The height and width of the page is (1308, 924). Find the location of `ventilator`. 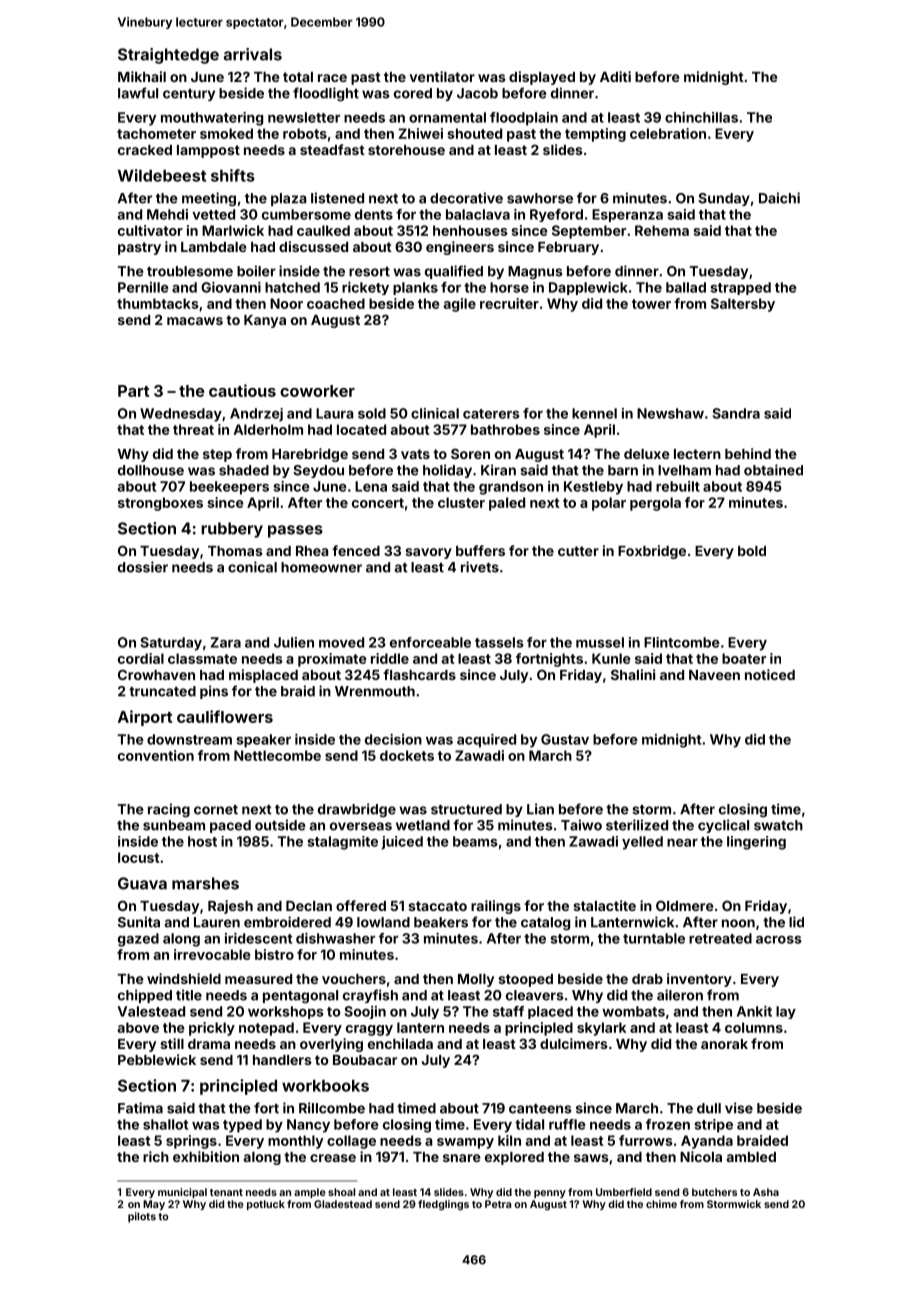

ventilator is located at coordinates (442, 76).
